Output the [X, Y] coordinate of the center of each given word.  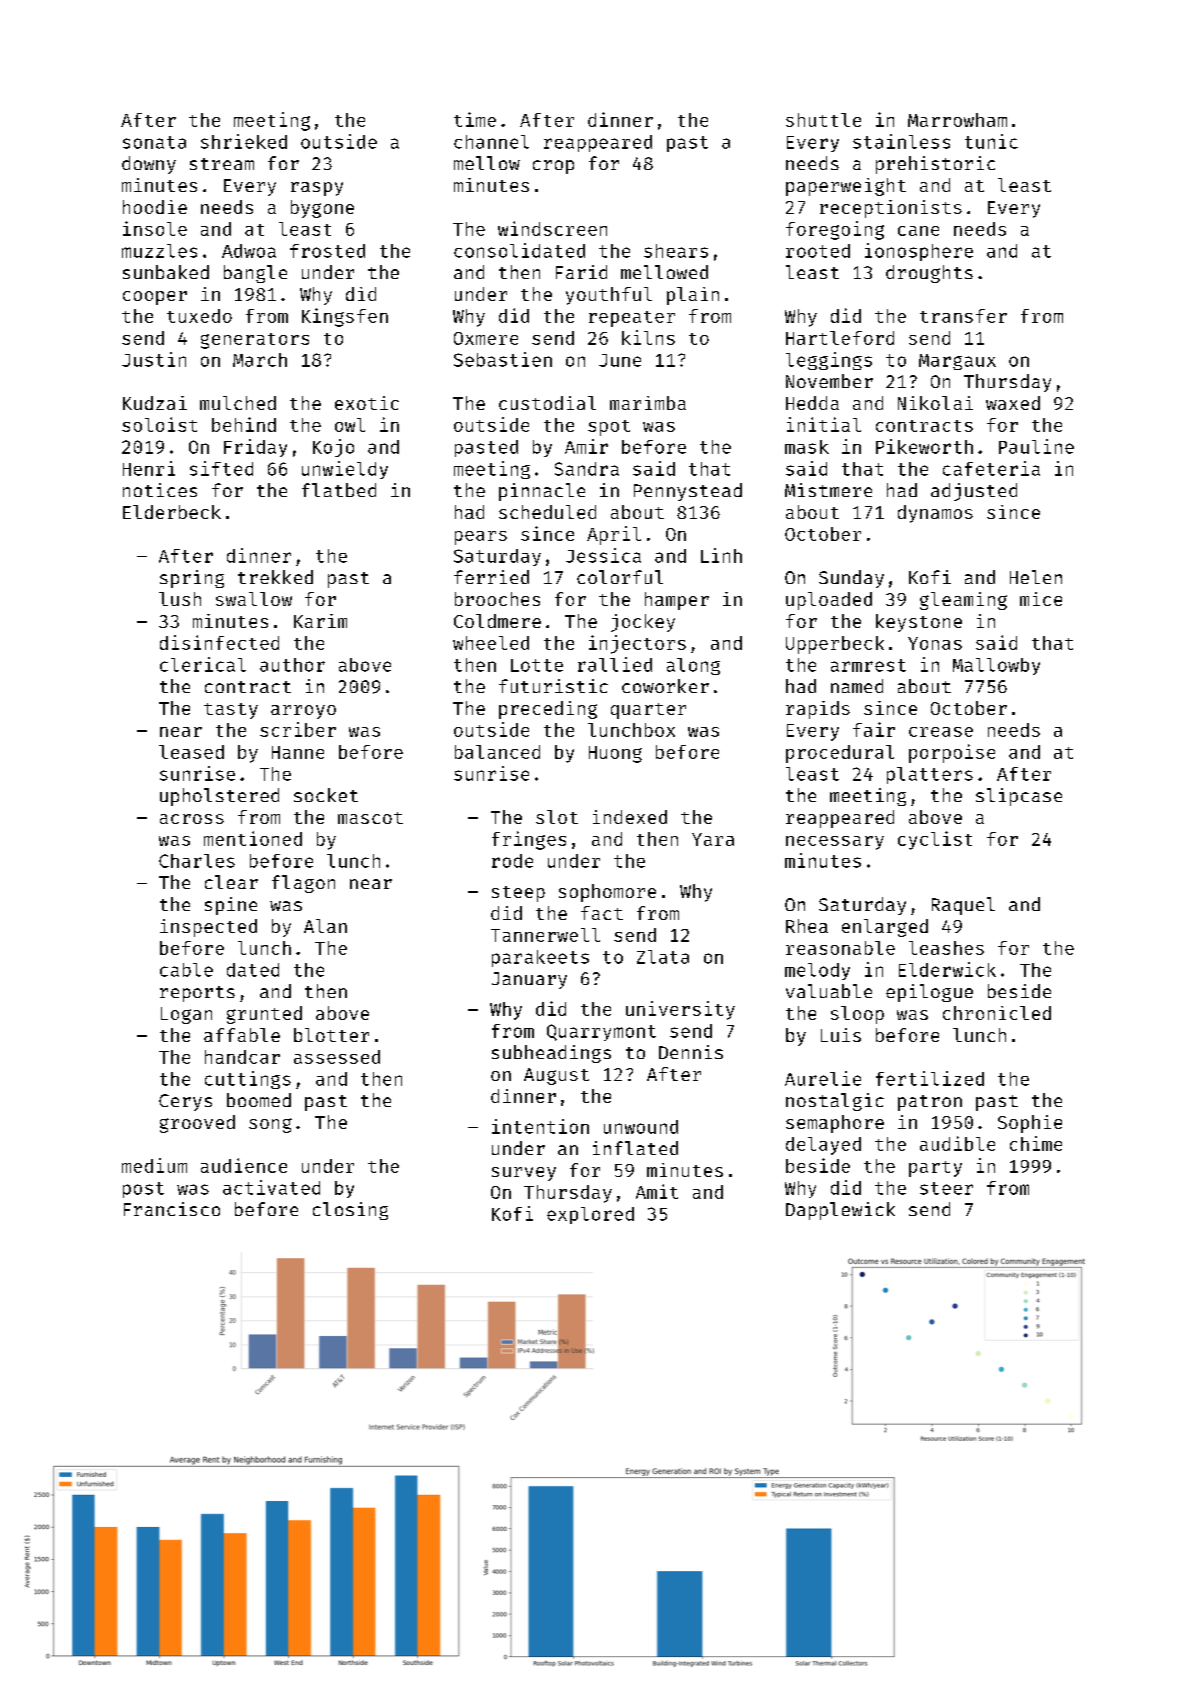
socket [326, 795]
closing [350, 1211]
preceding [548, 710]
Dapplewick [840, 1211]
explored [590, 1215]
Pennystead [688, 492]
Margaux [957, 362]
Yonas [935, 643]
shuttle [823, 120]
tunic [991, 141]
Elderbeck [172, 512]
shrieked [244, 141]
